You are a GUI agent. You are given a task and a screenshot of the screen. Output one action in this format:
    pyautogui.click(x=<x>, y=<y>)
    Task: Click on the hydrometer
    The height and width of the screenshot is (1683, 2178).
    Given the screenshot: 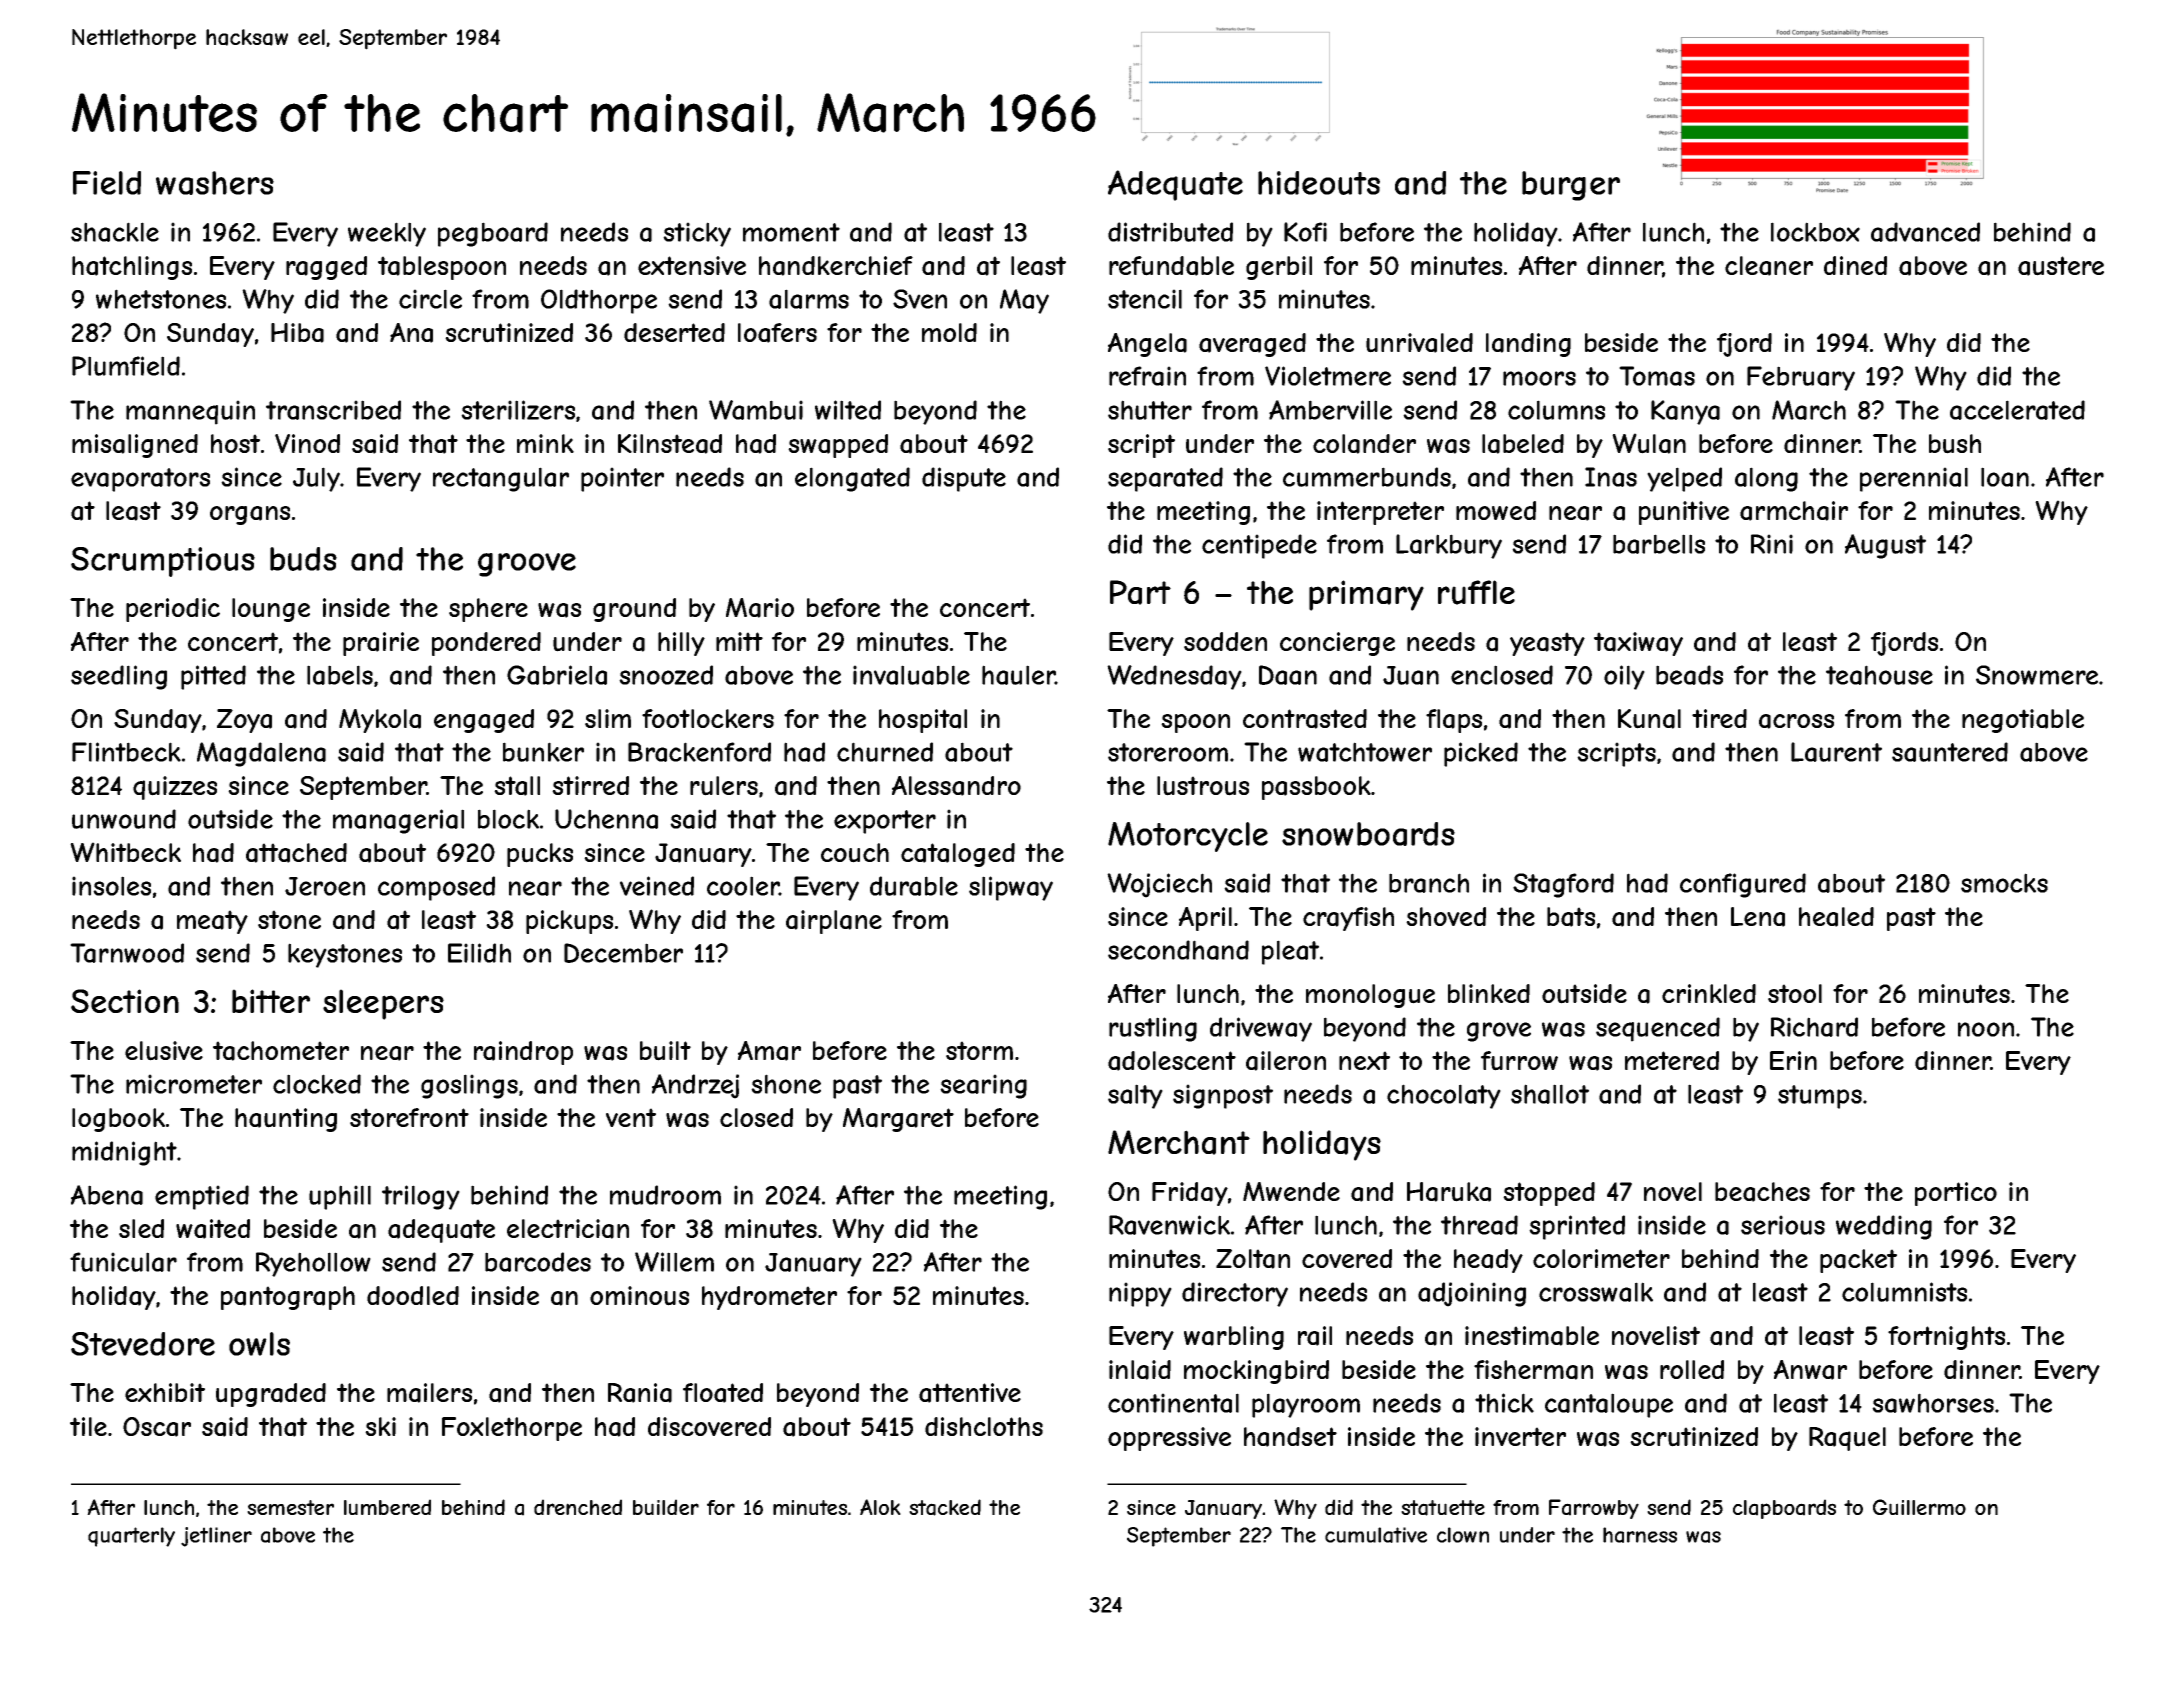 What is the action you would take?
    pyautogui.click(x=769, y=1298)
